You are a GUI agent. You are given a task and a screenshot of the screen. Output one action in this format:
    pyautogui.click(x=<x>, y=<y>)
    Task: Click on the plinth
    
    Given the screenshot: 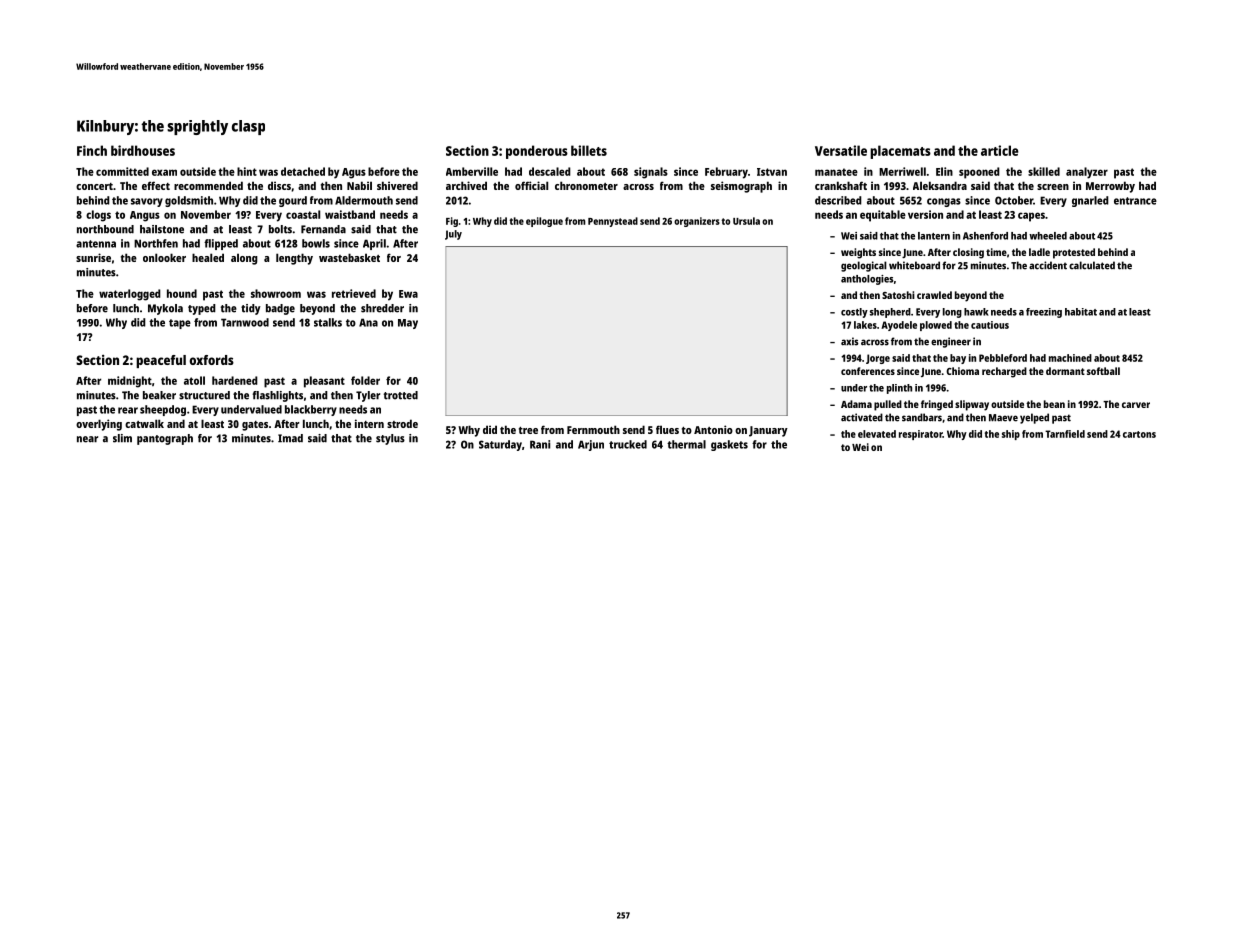 What is the action you would take?
    pyautogui.click(x=899, y=389)
